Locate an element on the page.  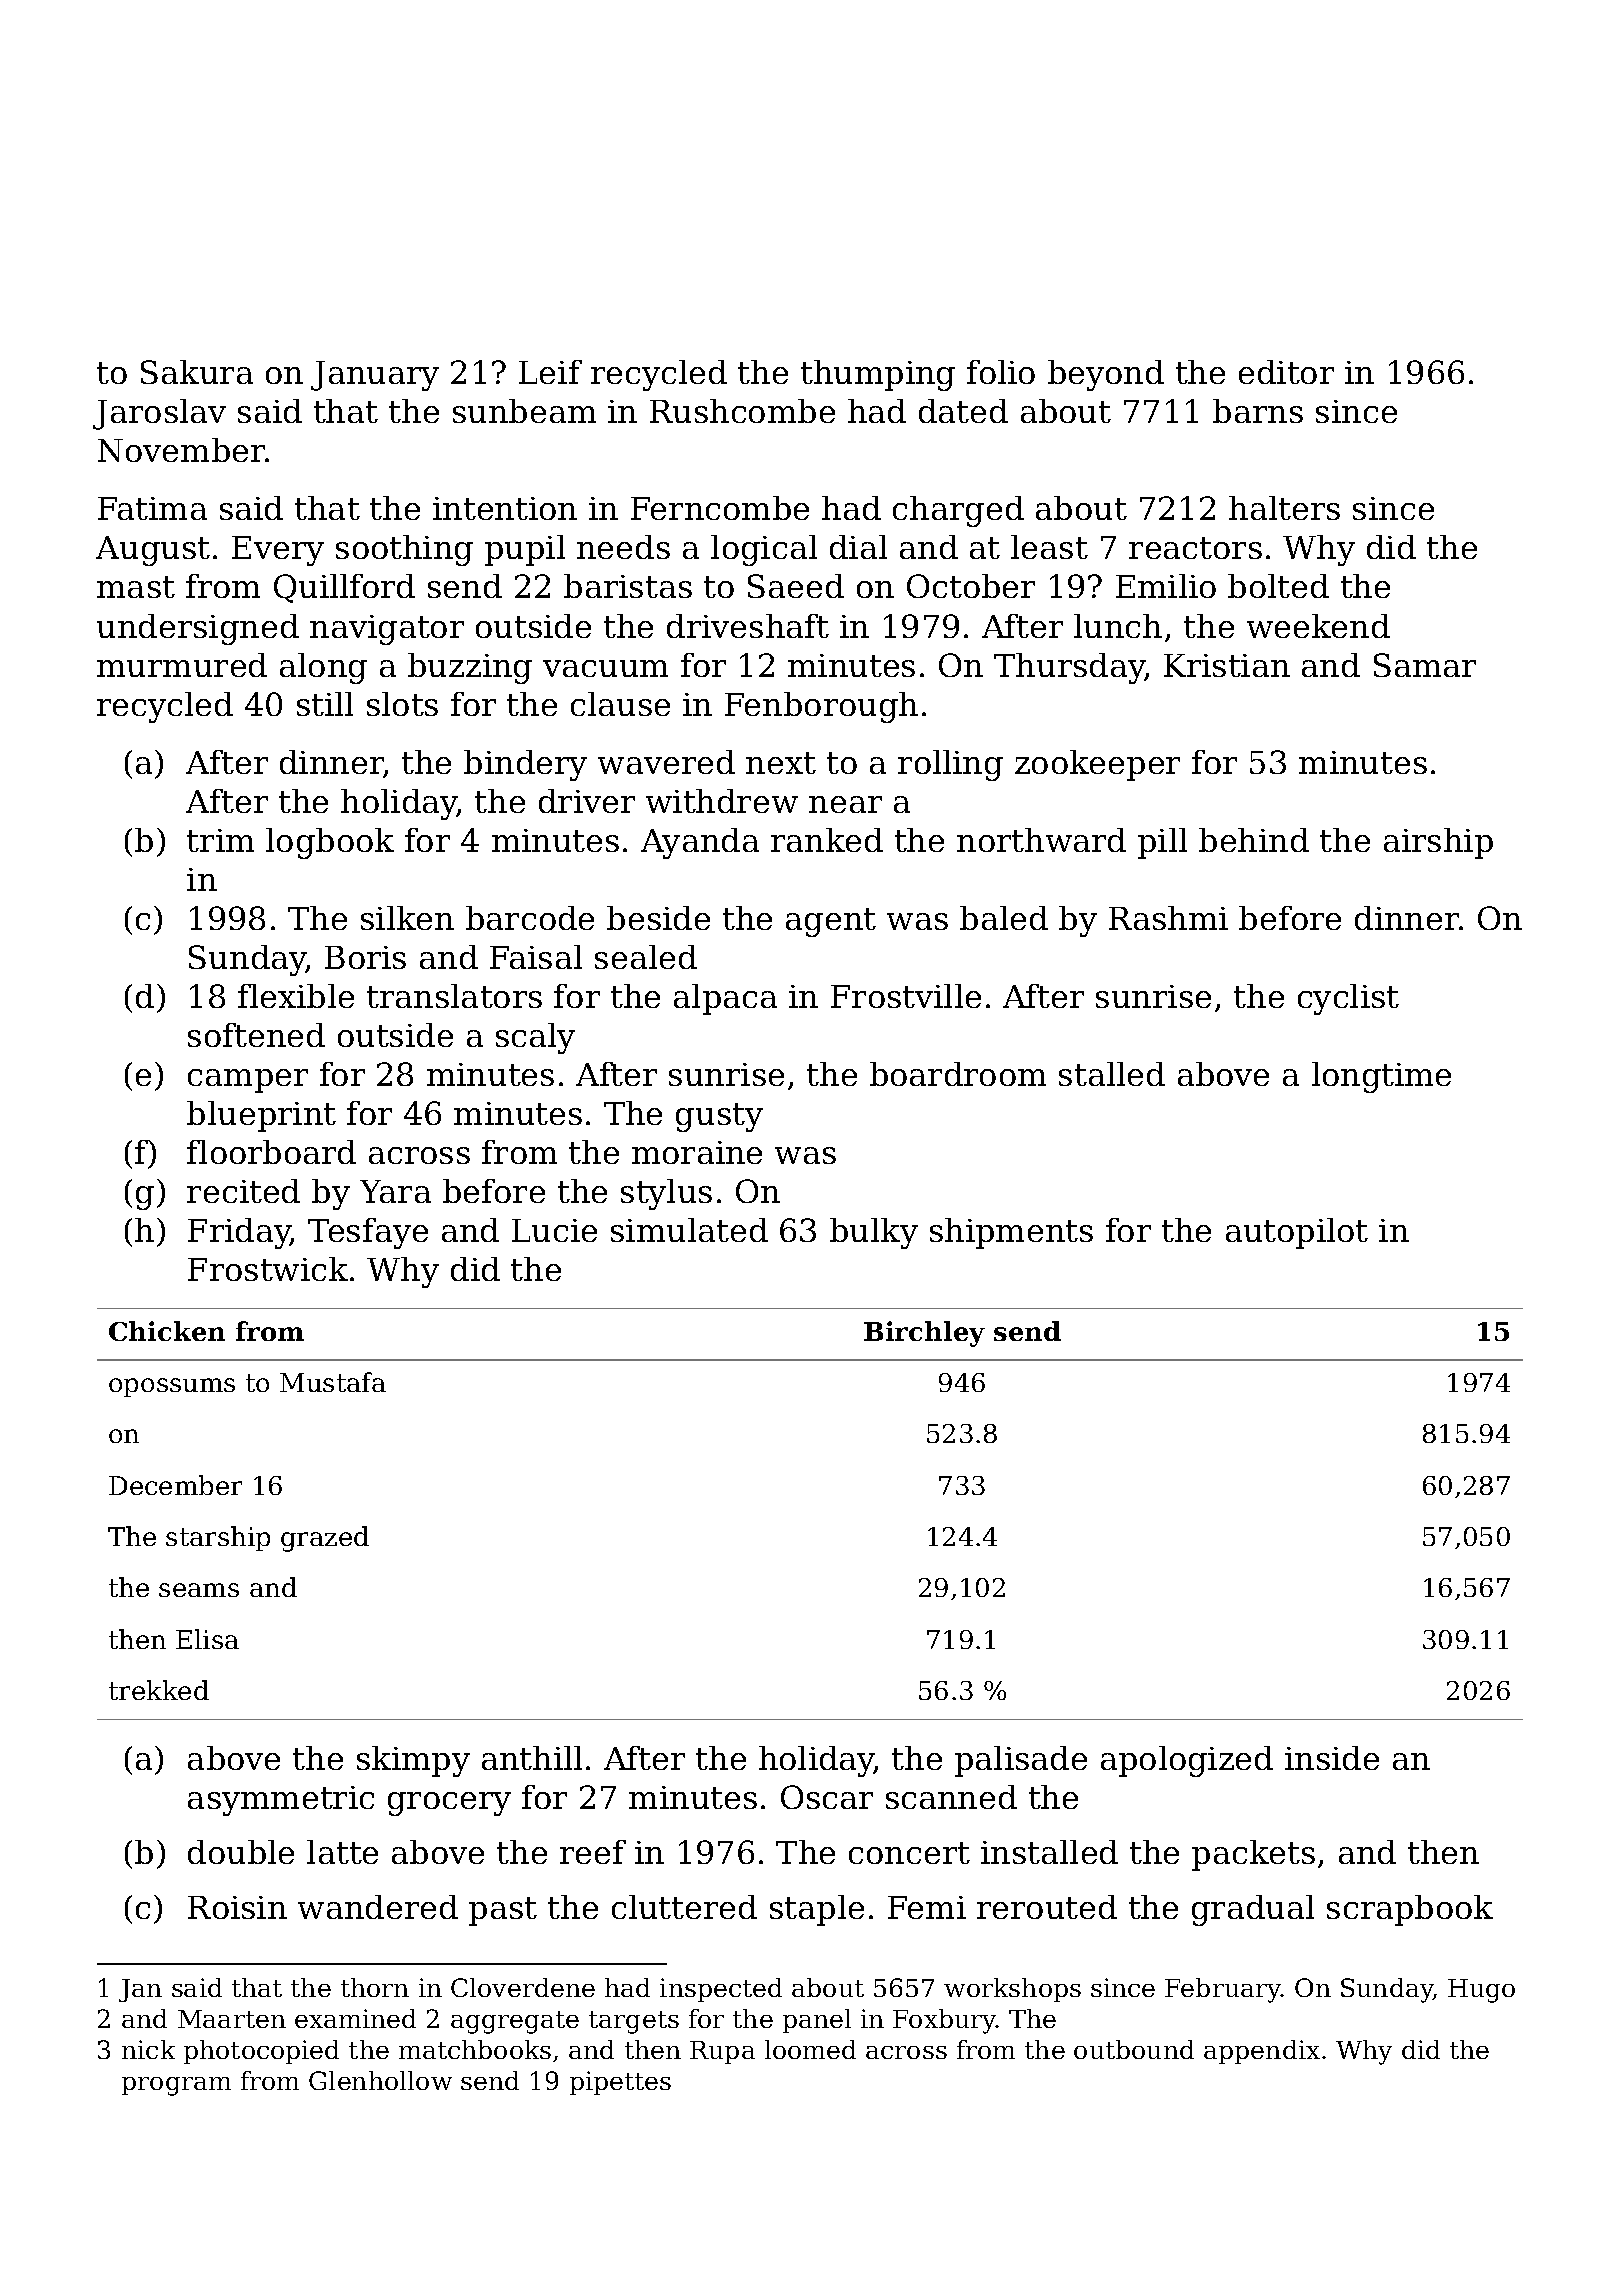
shipments is located at coordinates (1011, 1233).
